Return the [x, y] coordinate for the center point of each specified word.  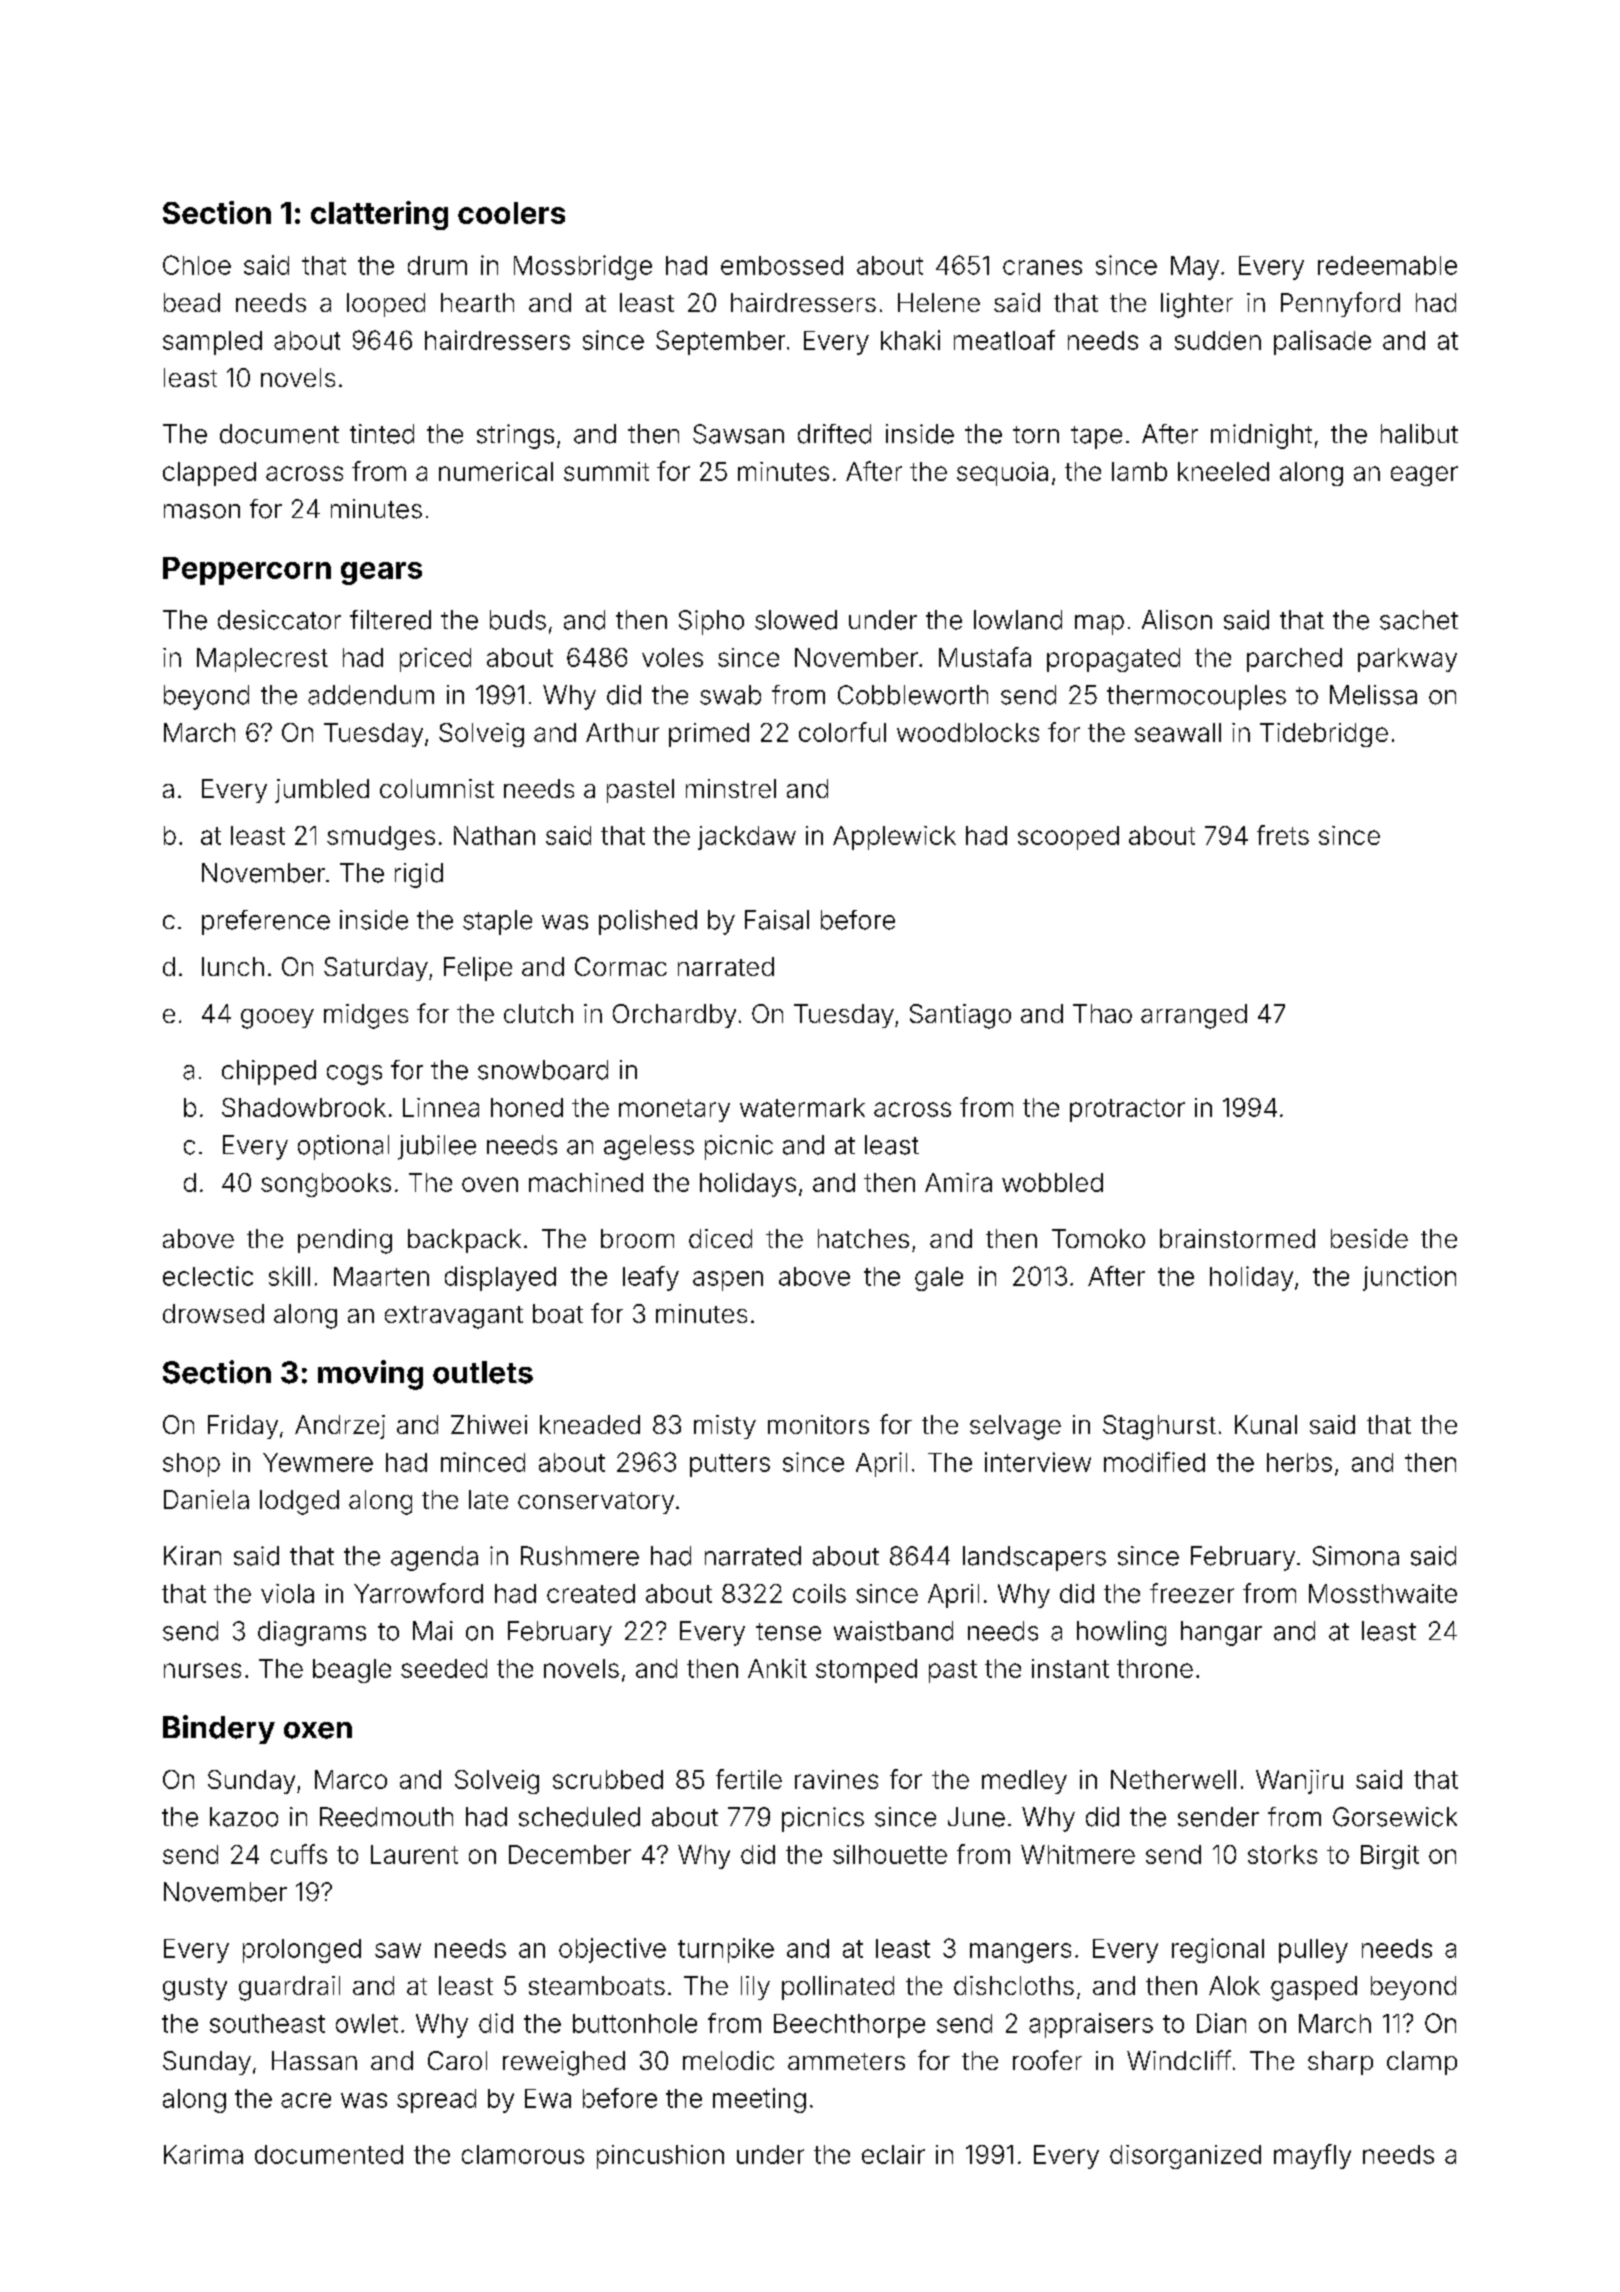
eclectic [208, 1276]
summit [606, 471]
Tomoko [1098, 1238]
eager [1424, 476]
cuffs [299, 1854]
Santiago [960, 1016]
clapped [209, 474]
